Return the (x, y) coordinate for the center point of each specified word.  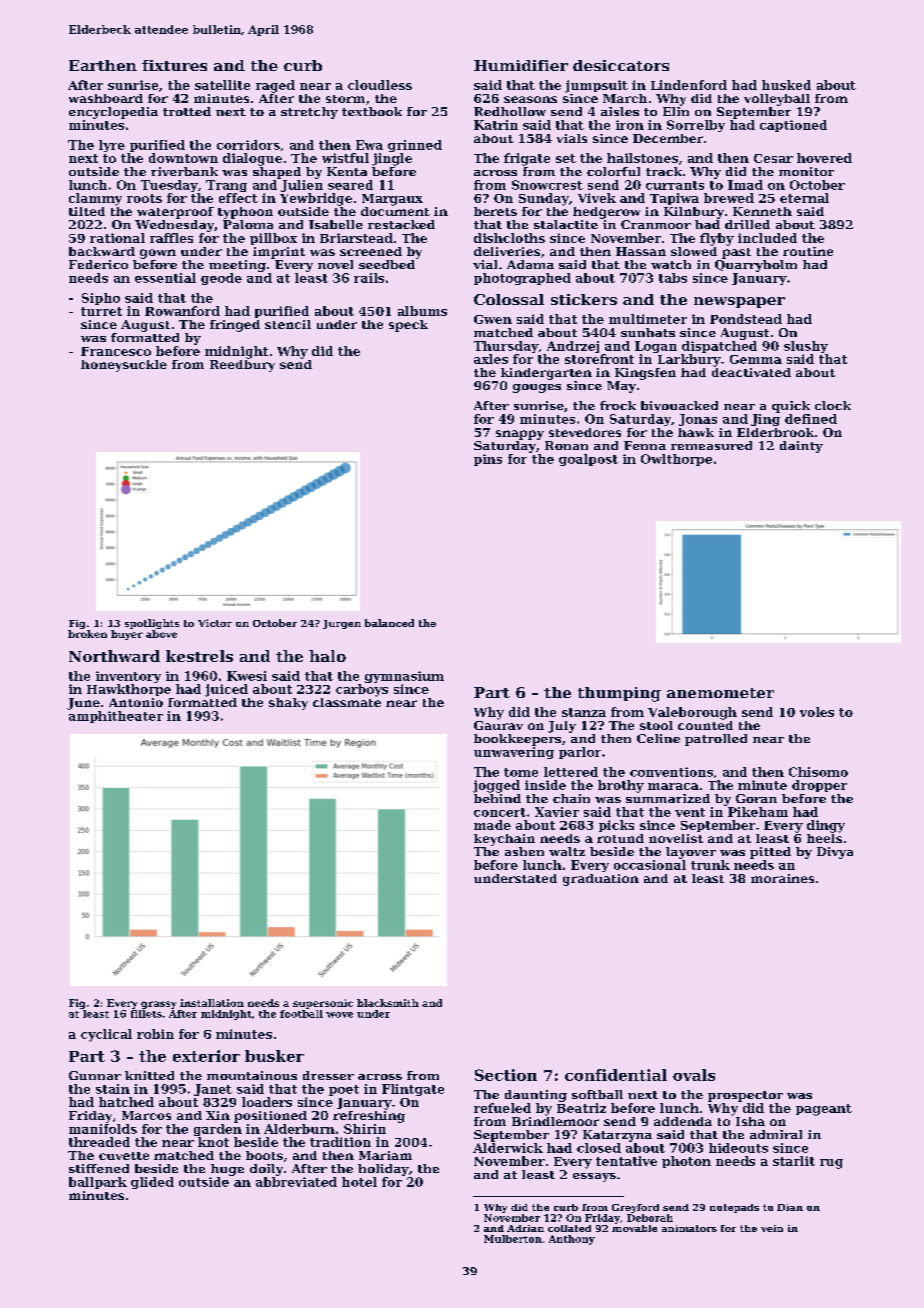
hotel (359, 1182)
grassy (158, 1005)
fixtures (174, 65)
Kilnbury (694, 213)
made (492, 825)
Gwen (493, 319)
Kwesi (247, 676)
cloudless (380, 85)
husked (786, 85)
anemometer (720, 693)
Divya (835, 853)
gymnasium (404, 677)
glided (152, 1183)
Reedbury (242, 366)
